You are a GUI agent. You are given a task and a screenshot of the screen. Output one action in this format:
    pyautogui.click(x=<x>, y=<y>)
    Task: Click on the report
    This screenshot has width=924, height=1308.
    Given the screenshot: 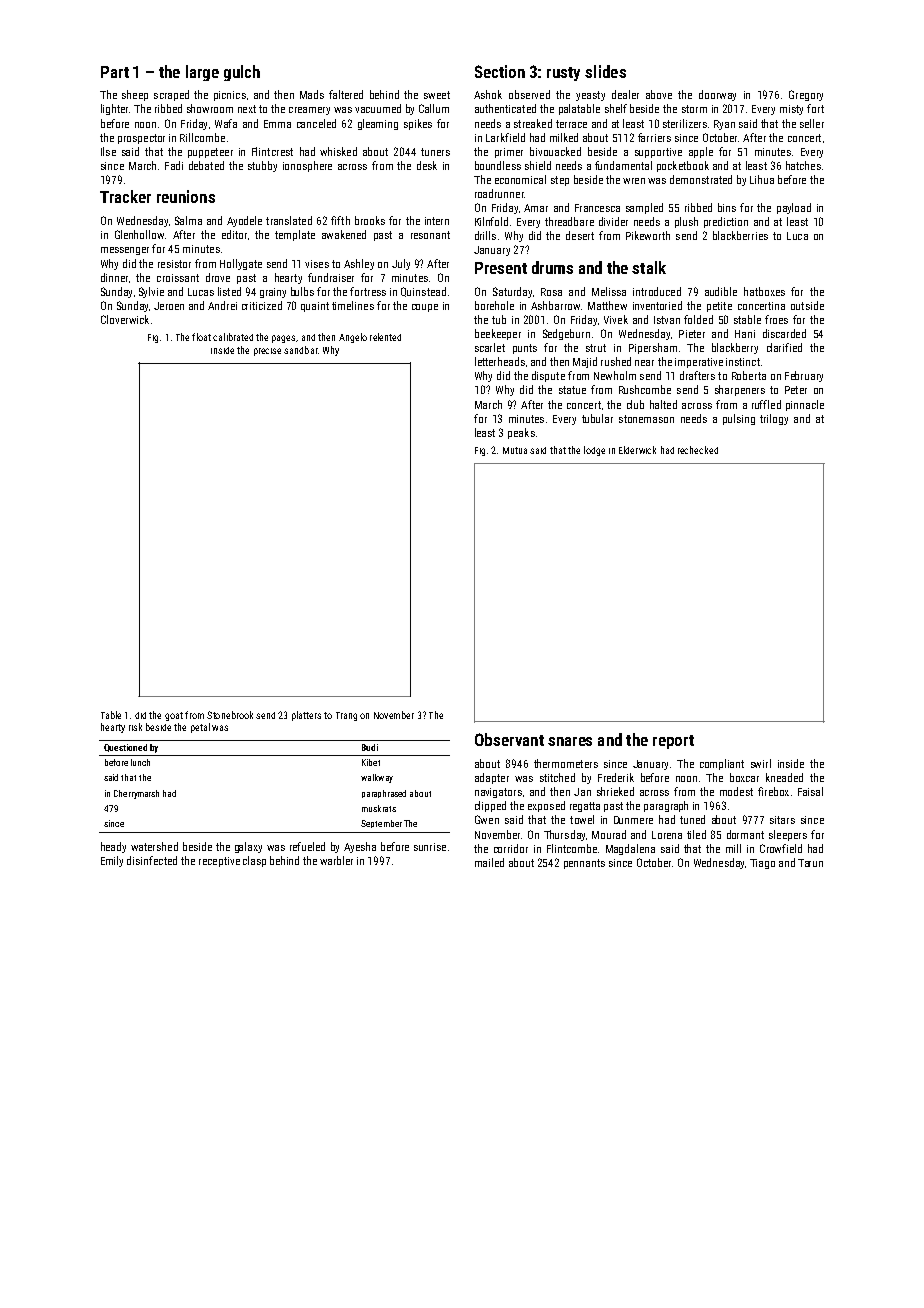 What is the action you would take?
    pyautogui.click(x=673, y=742)
